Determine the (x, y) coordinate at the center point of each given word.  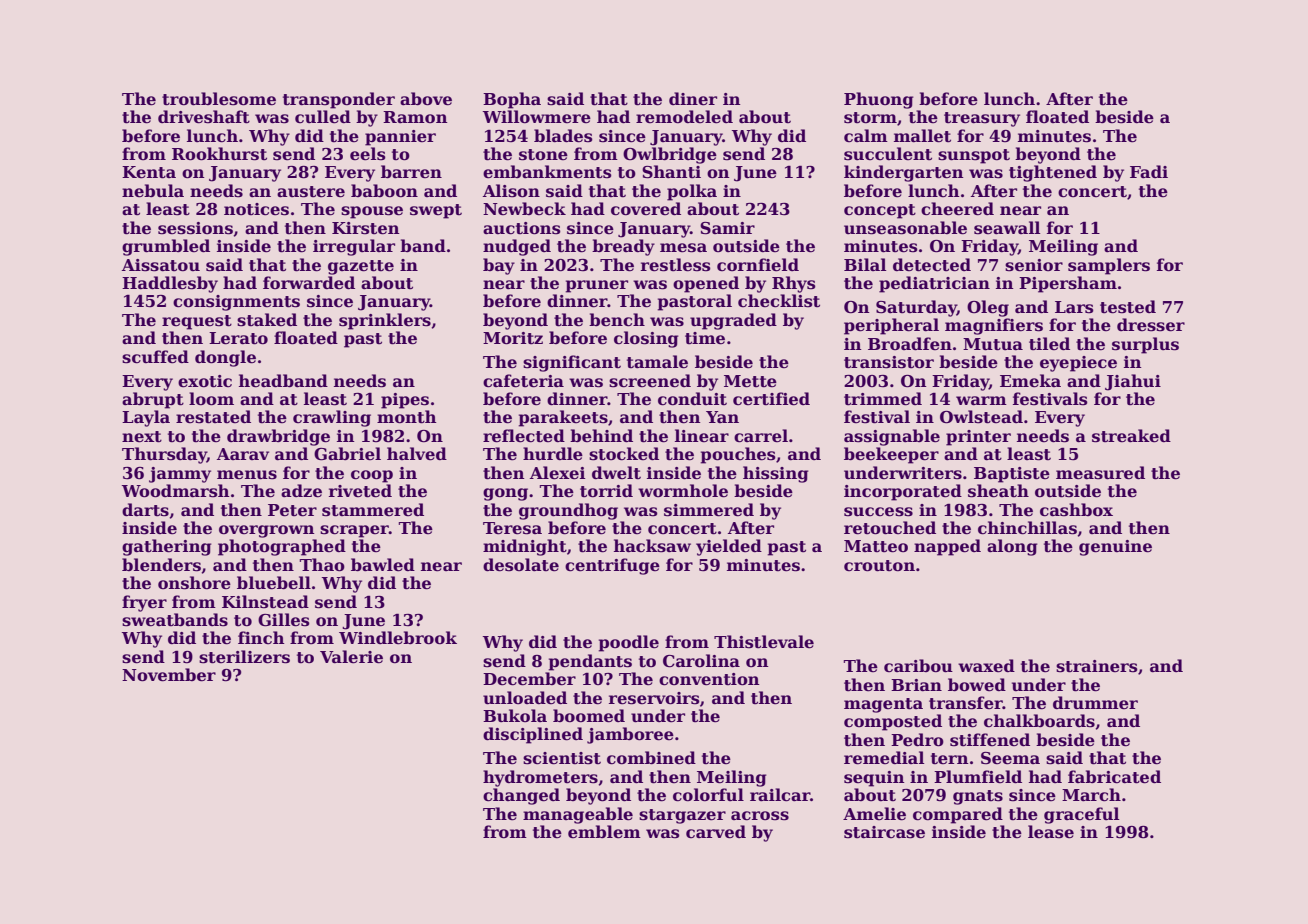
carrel (761, 436)
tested (1128, 307)
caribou (918, 666)
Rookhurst (219, 154)
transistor (889, 362)
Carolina (701, 661)
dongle (225, 358)
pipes (405, 401)
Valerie (351, 657)
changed (521, 796)
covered (646, 209)
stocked (624, 454)
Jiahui (1133, 382)
